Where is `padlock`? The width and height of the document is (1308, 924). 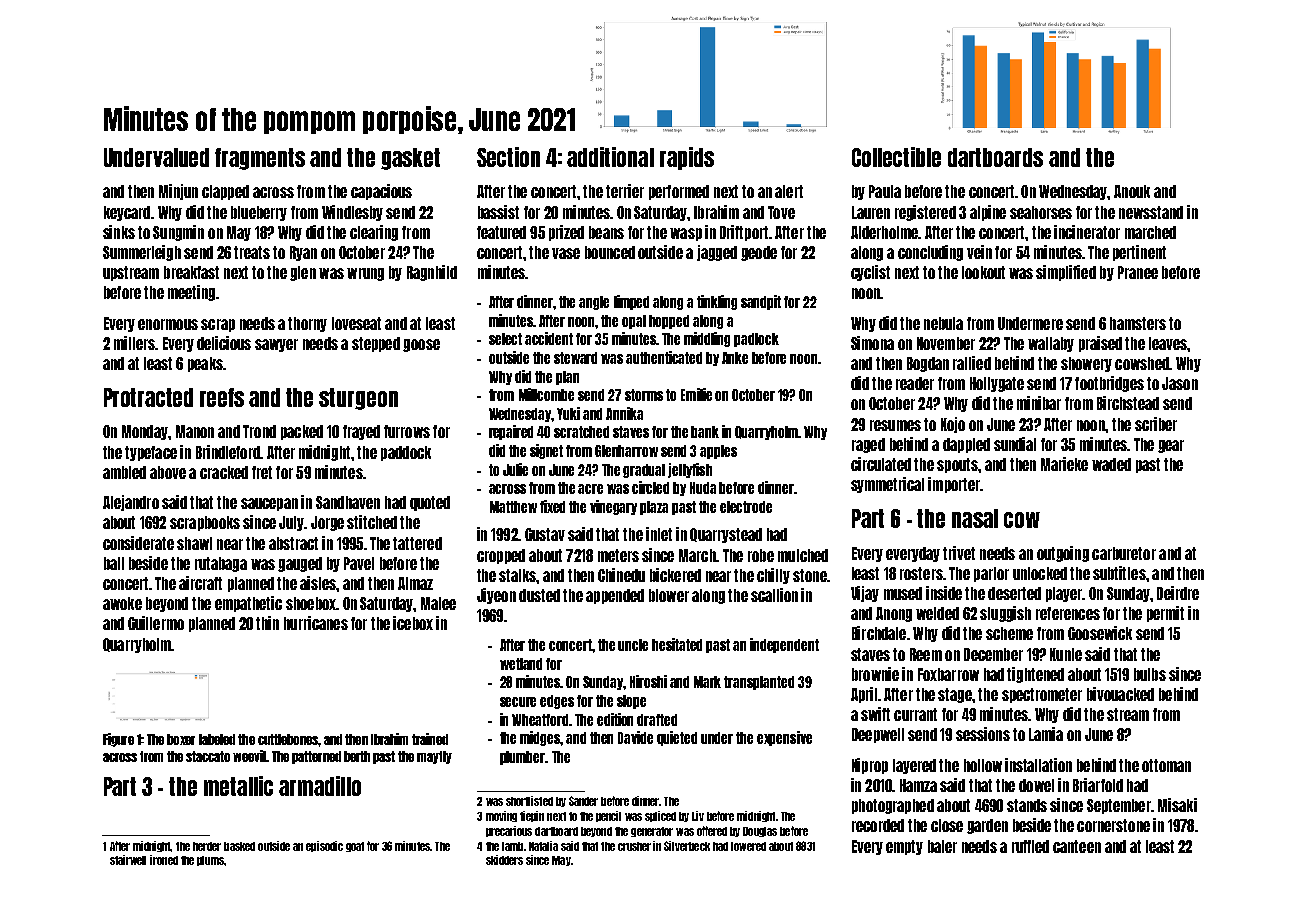
padlock is located at coordinates (756, 340).
